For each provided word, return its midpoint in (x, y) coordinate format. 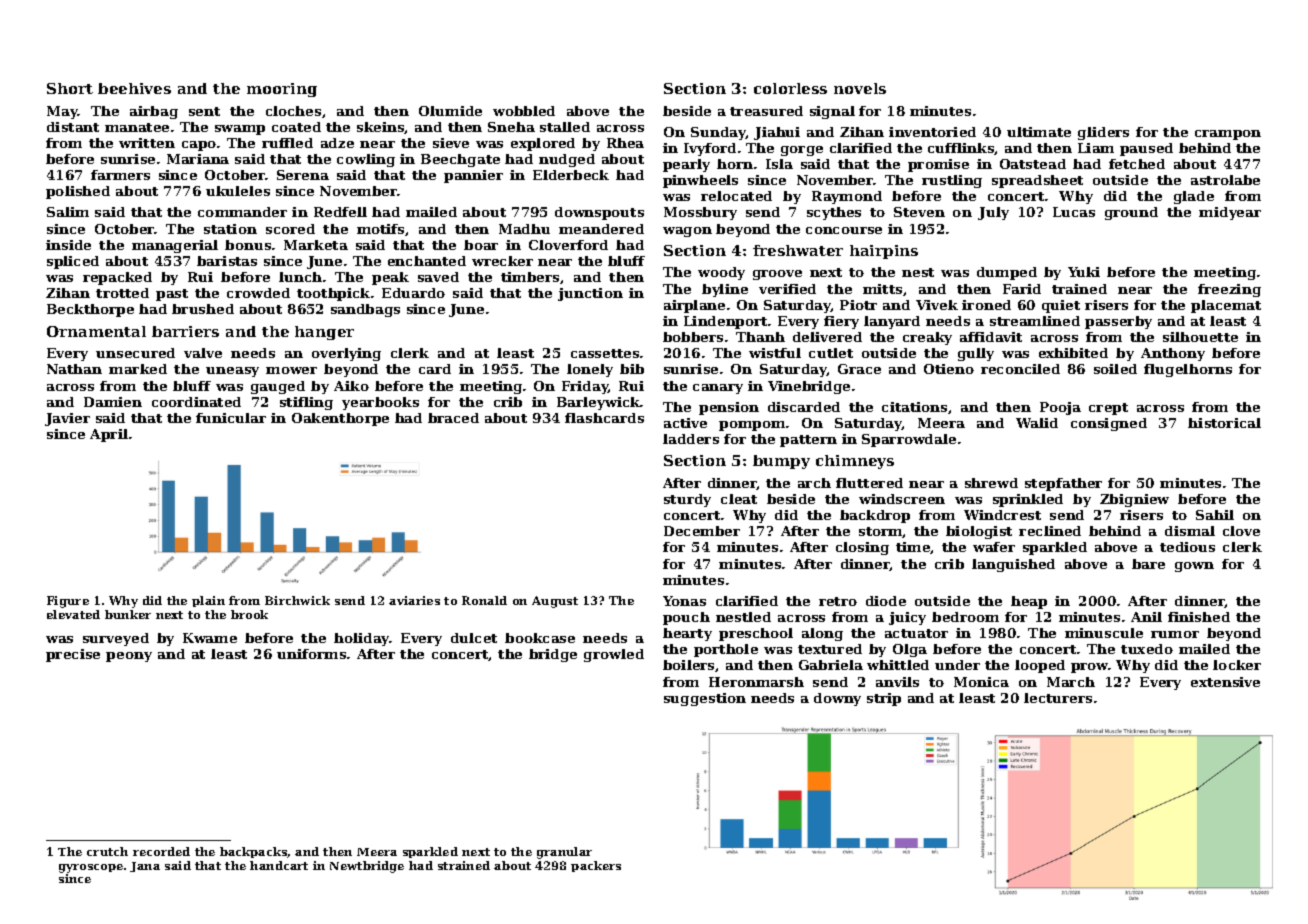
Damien (113, 402)
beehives (134, 88)
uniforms (311, 654)
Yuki (1084, 272)
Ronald (484, 600)
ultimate (1039, 132)
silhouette (1200, 337)
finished (1199, 617)
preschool (756, 634)
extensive (1225, 682)
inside (68, 245)
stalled (565, 127)
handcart (279, 865)
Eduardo (413, 293)
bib (632, 369)
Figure (68, 602)
